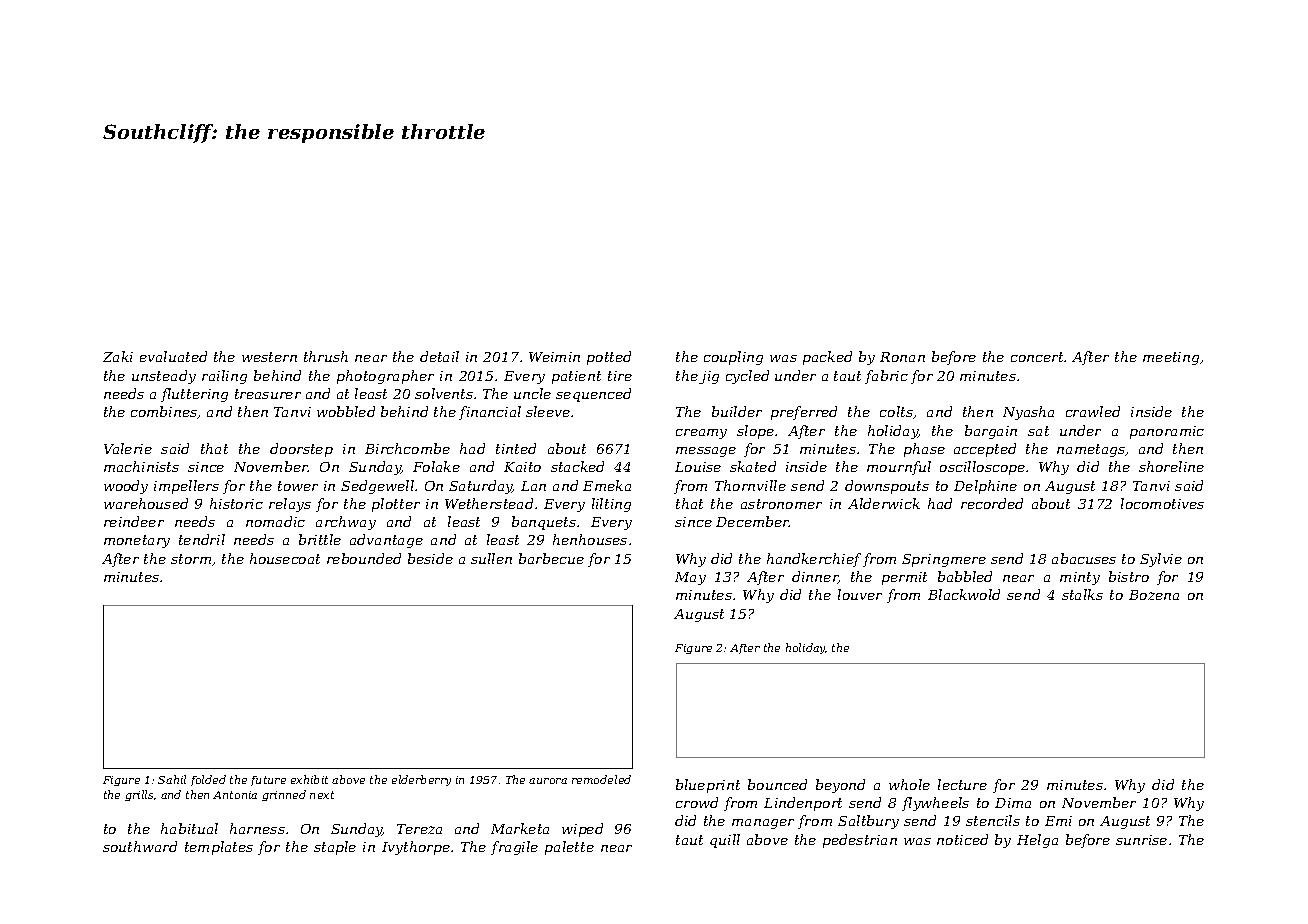  Describe the element at coordinates (118, 356) in the image. I see `Zaki` at that location.
